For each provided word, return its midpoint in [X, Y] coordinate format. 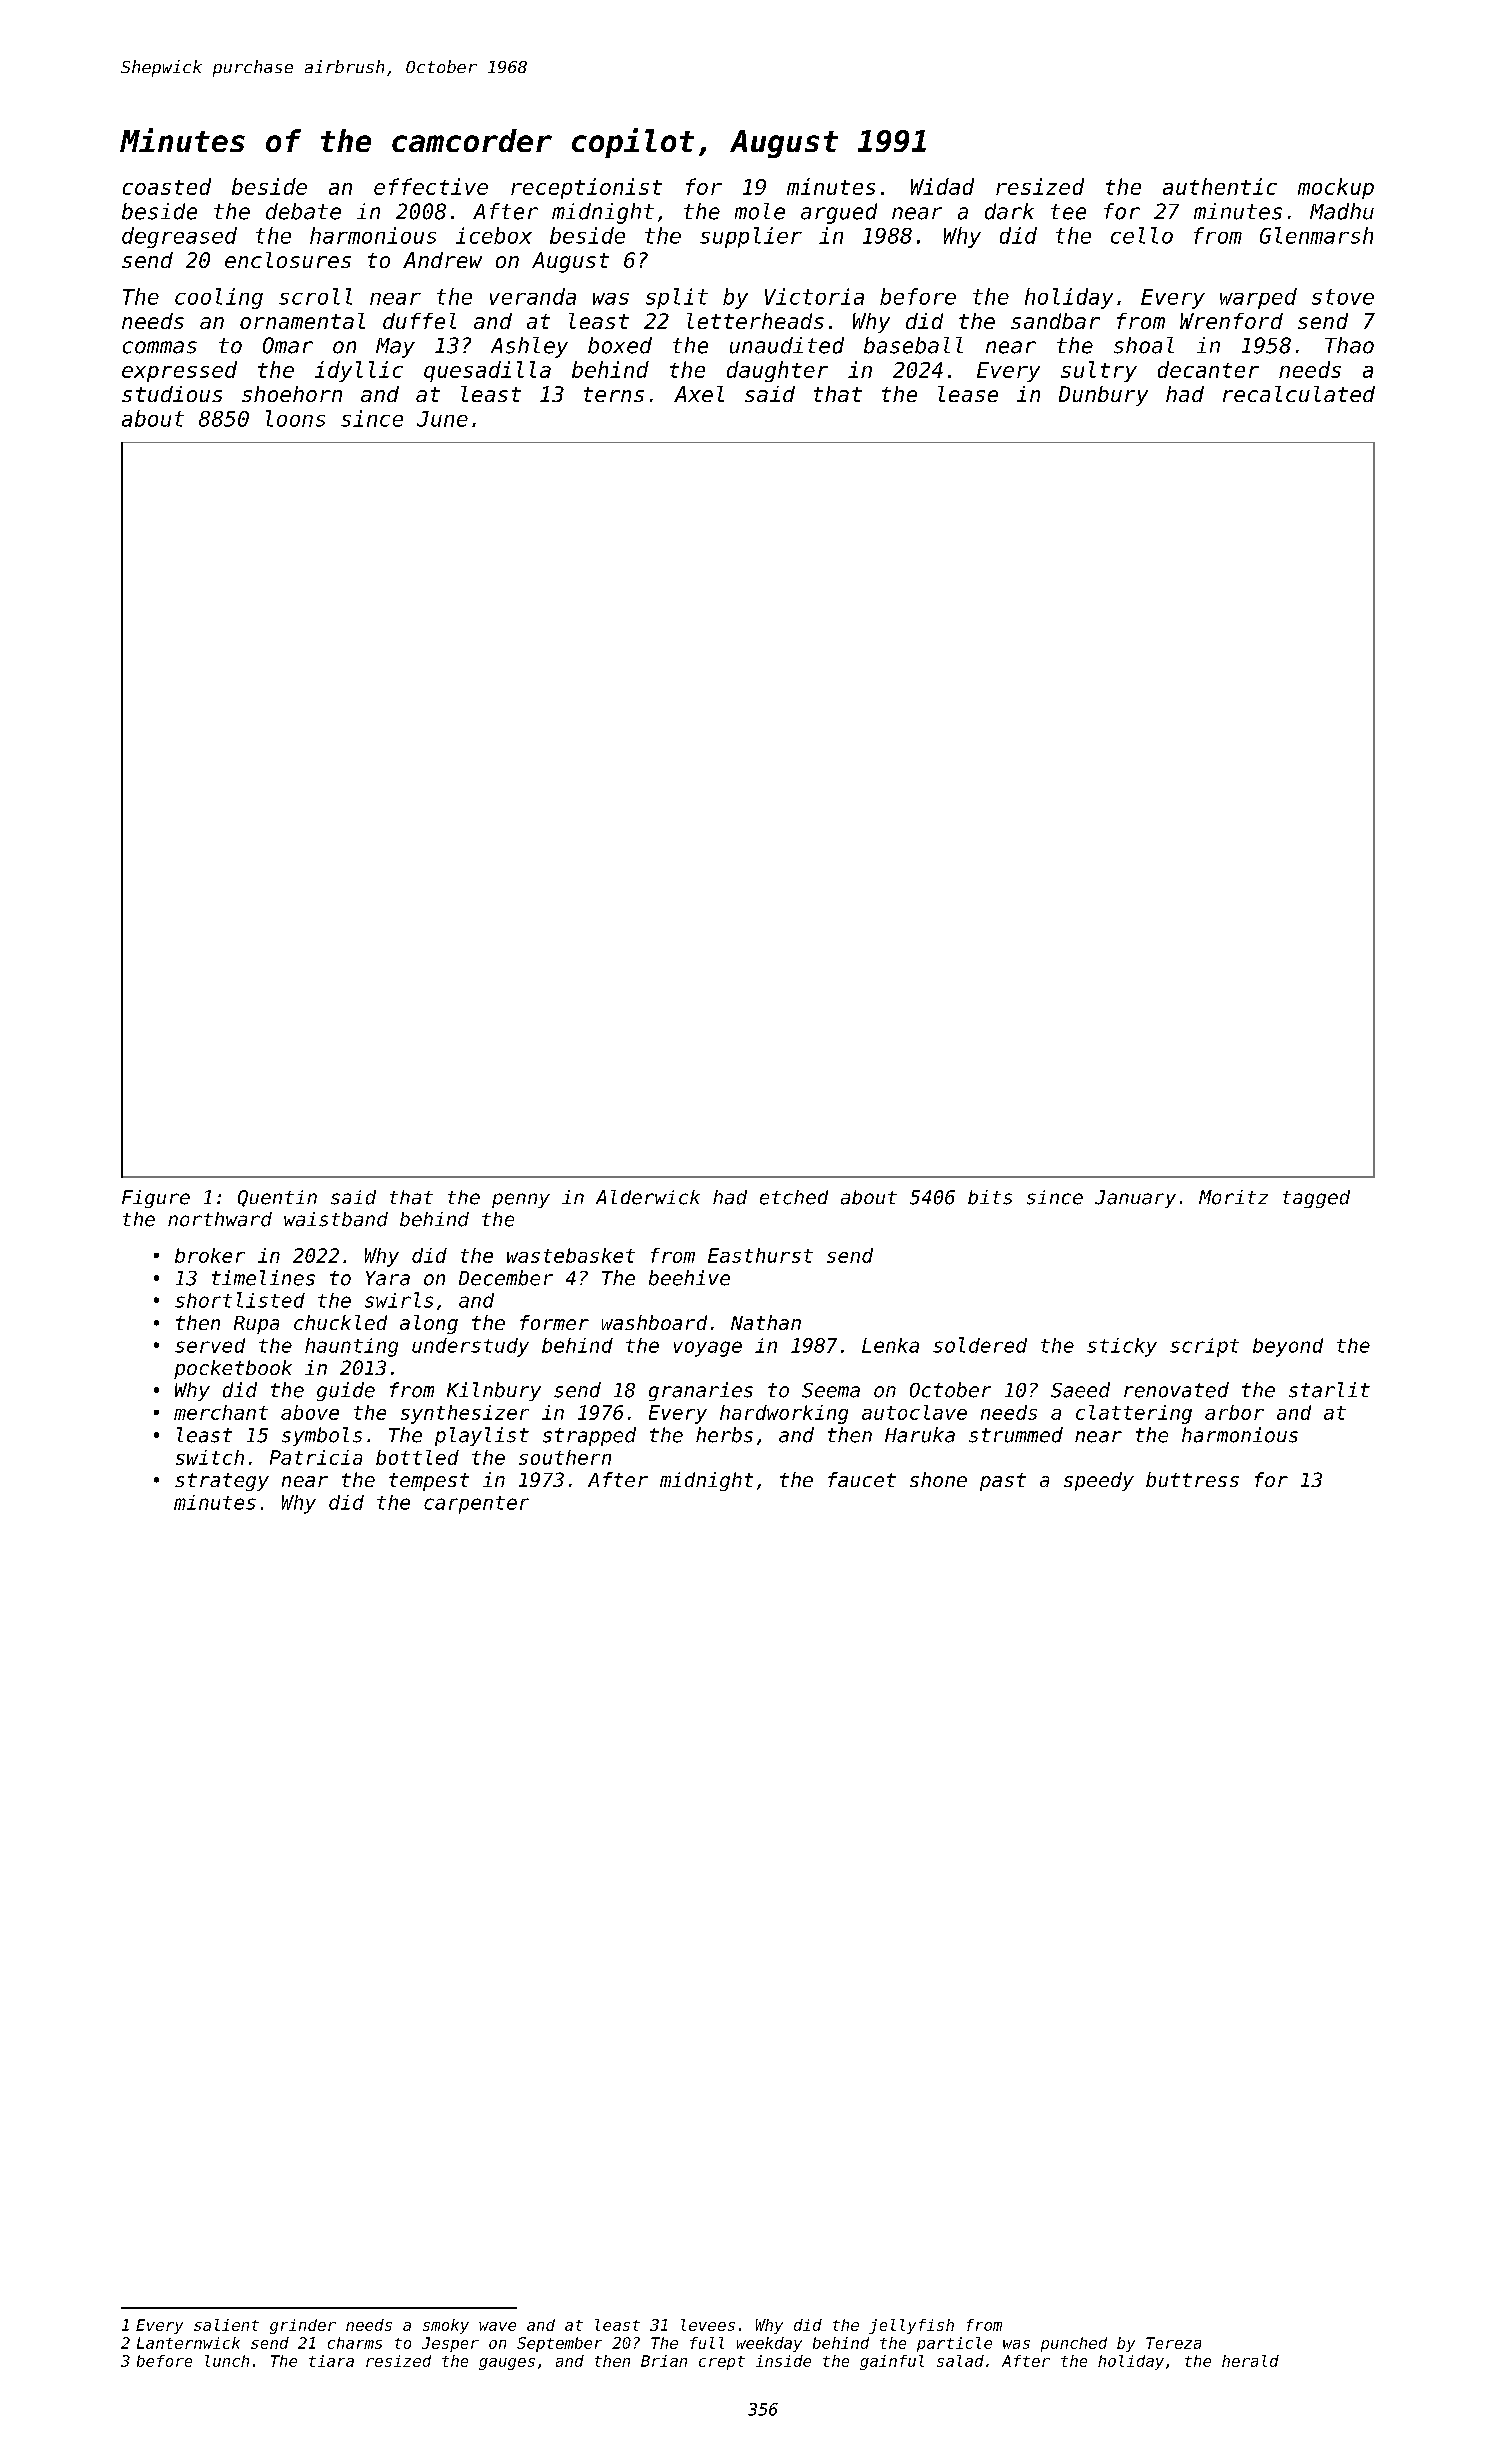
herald [1250, 2361]
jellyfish [911, 2326]
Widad [942, 186]
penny [521, 1200]
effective [431, 186]
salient [226, 2325]
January [1135, 1199]
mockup [1336, 188]
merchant [221, 1412]
